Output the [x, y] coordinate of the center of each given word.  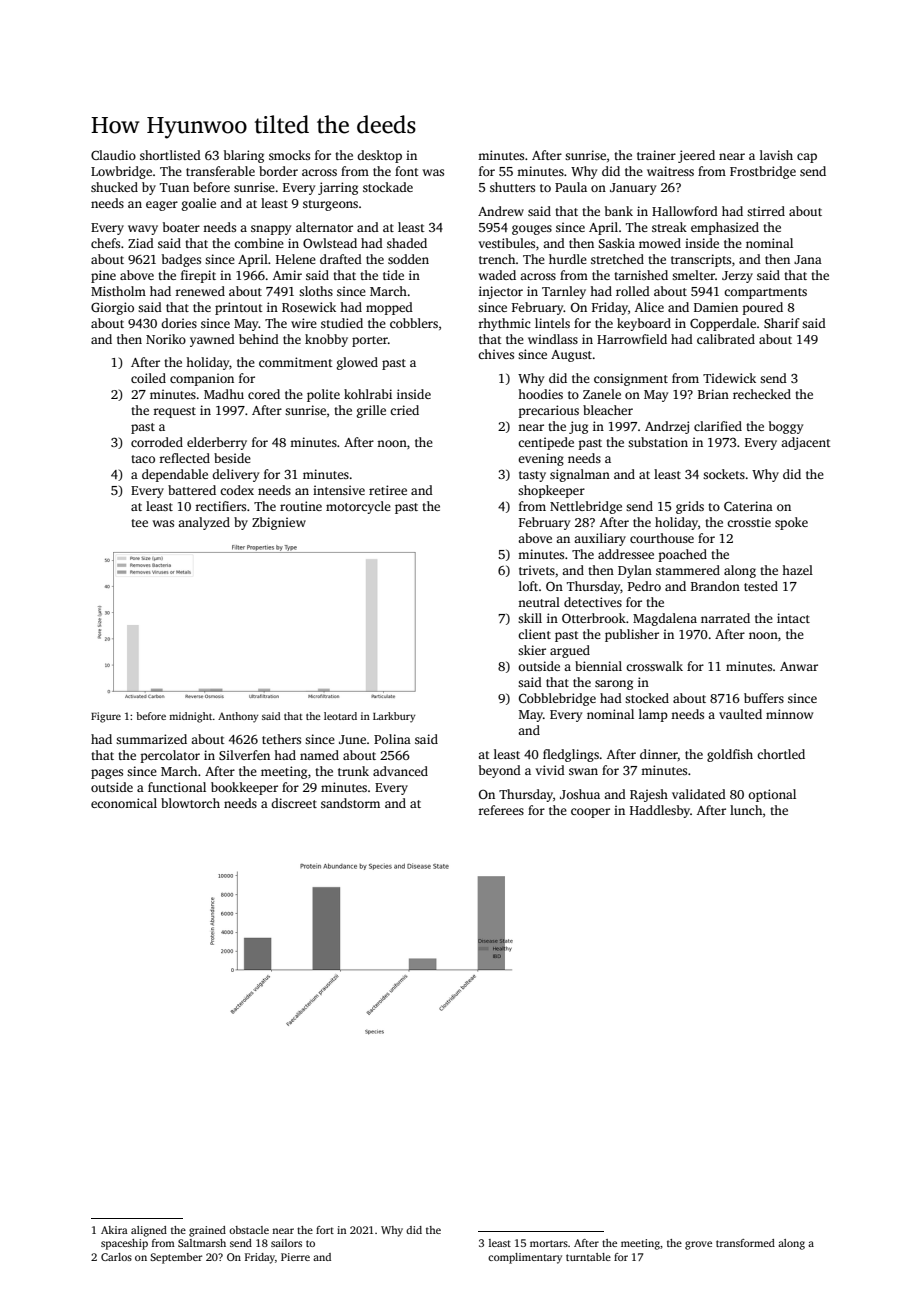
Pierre [295, 1257]
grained [207, 1231]
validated [699, 794]
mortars [549, 1243]
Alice [649, 307]
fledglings [571, 755]
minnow [789, 714]
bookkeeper [244, 788]
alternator [324, 227]
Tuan [174, 187]
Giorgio [112, 308]
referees [501, 810]
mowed [660, 243]
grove [698, 1245]
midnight [191, 717]
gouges [532, 230]
